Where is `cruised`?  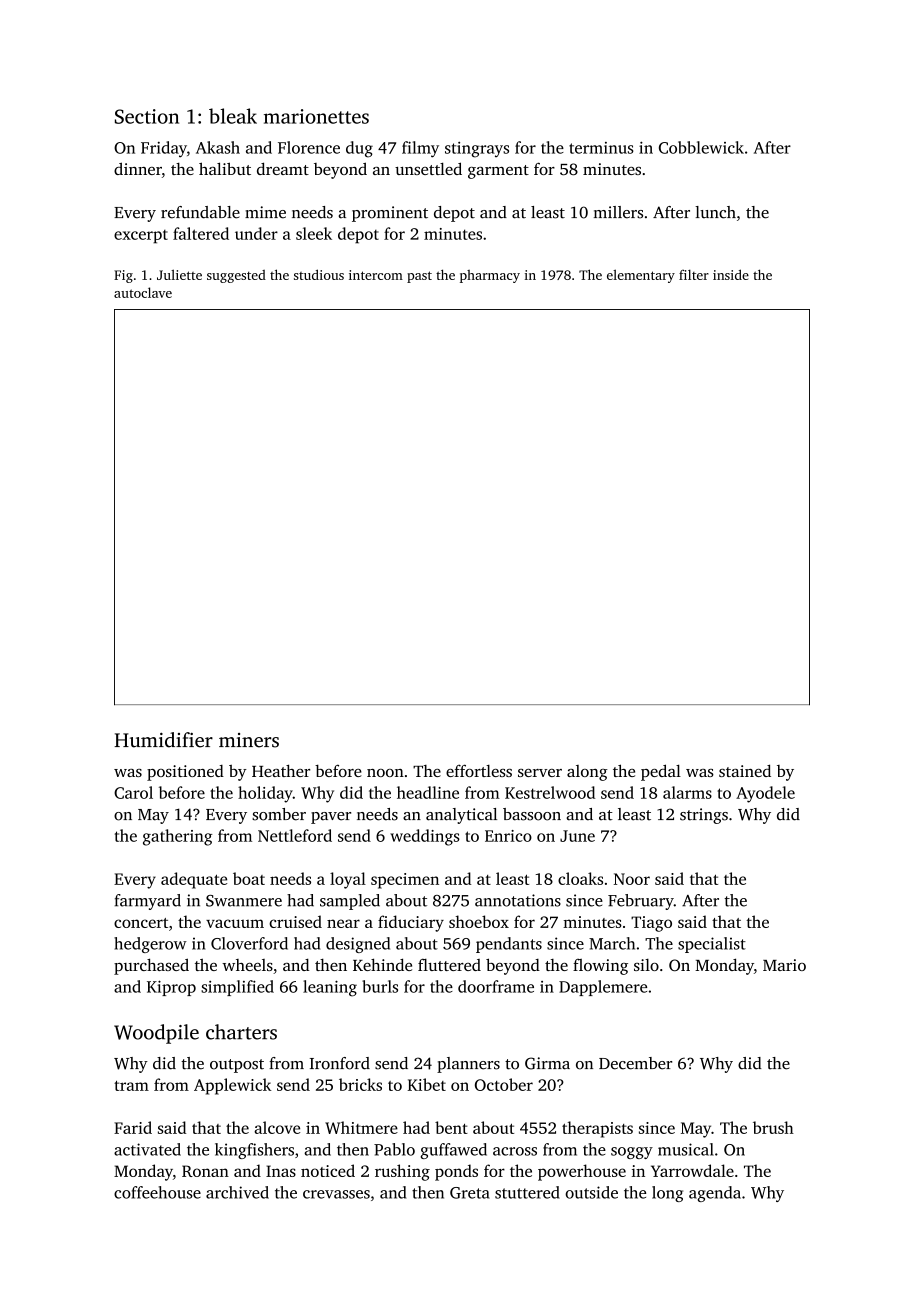 cruised is located at coordinates (295, 921).
